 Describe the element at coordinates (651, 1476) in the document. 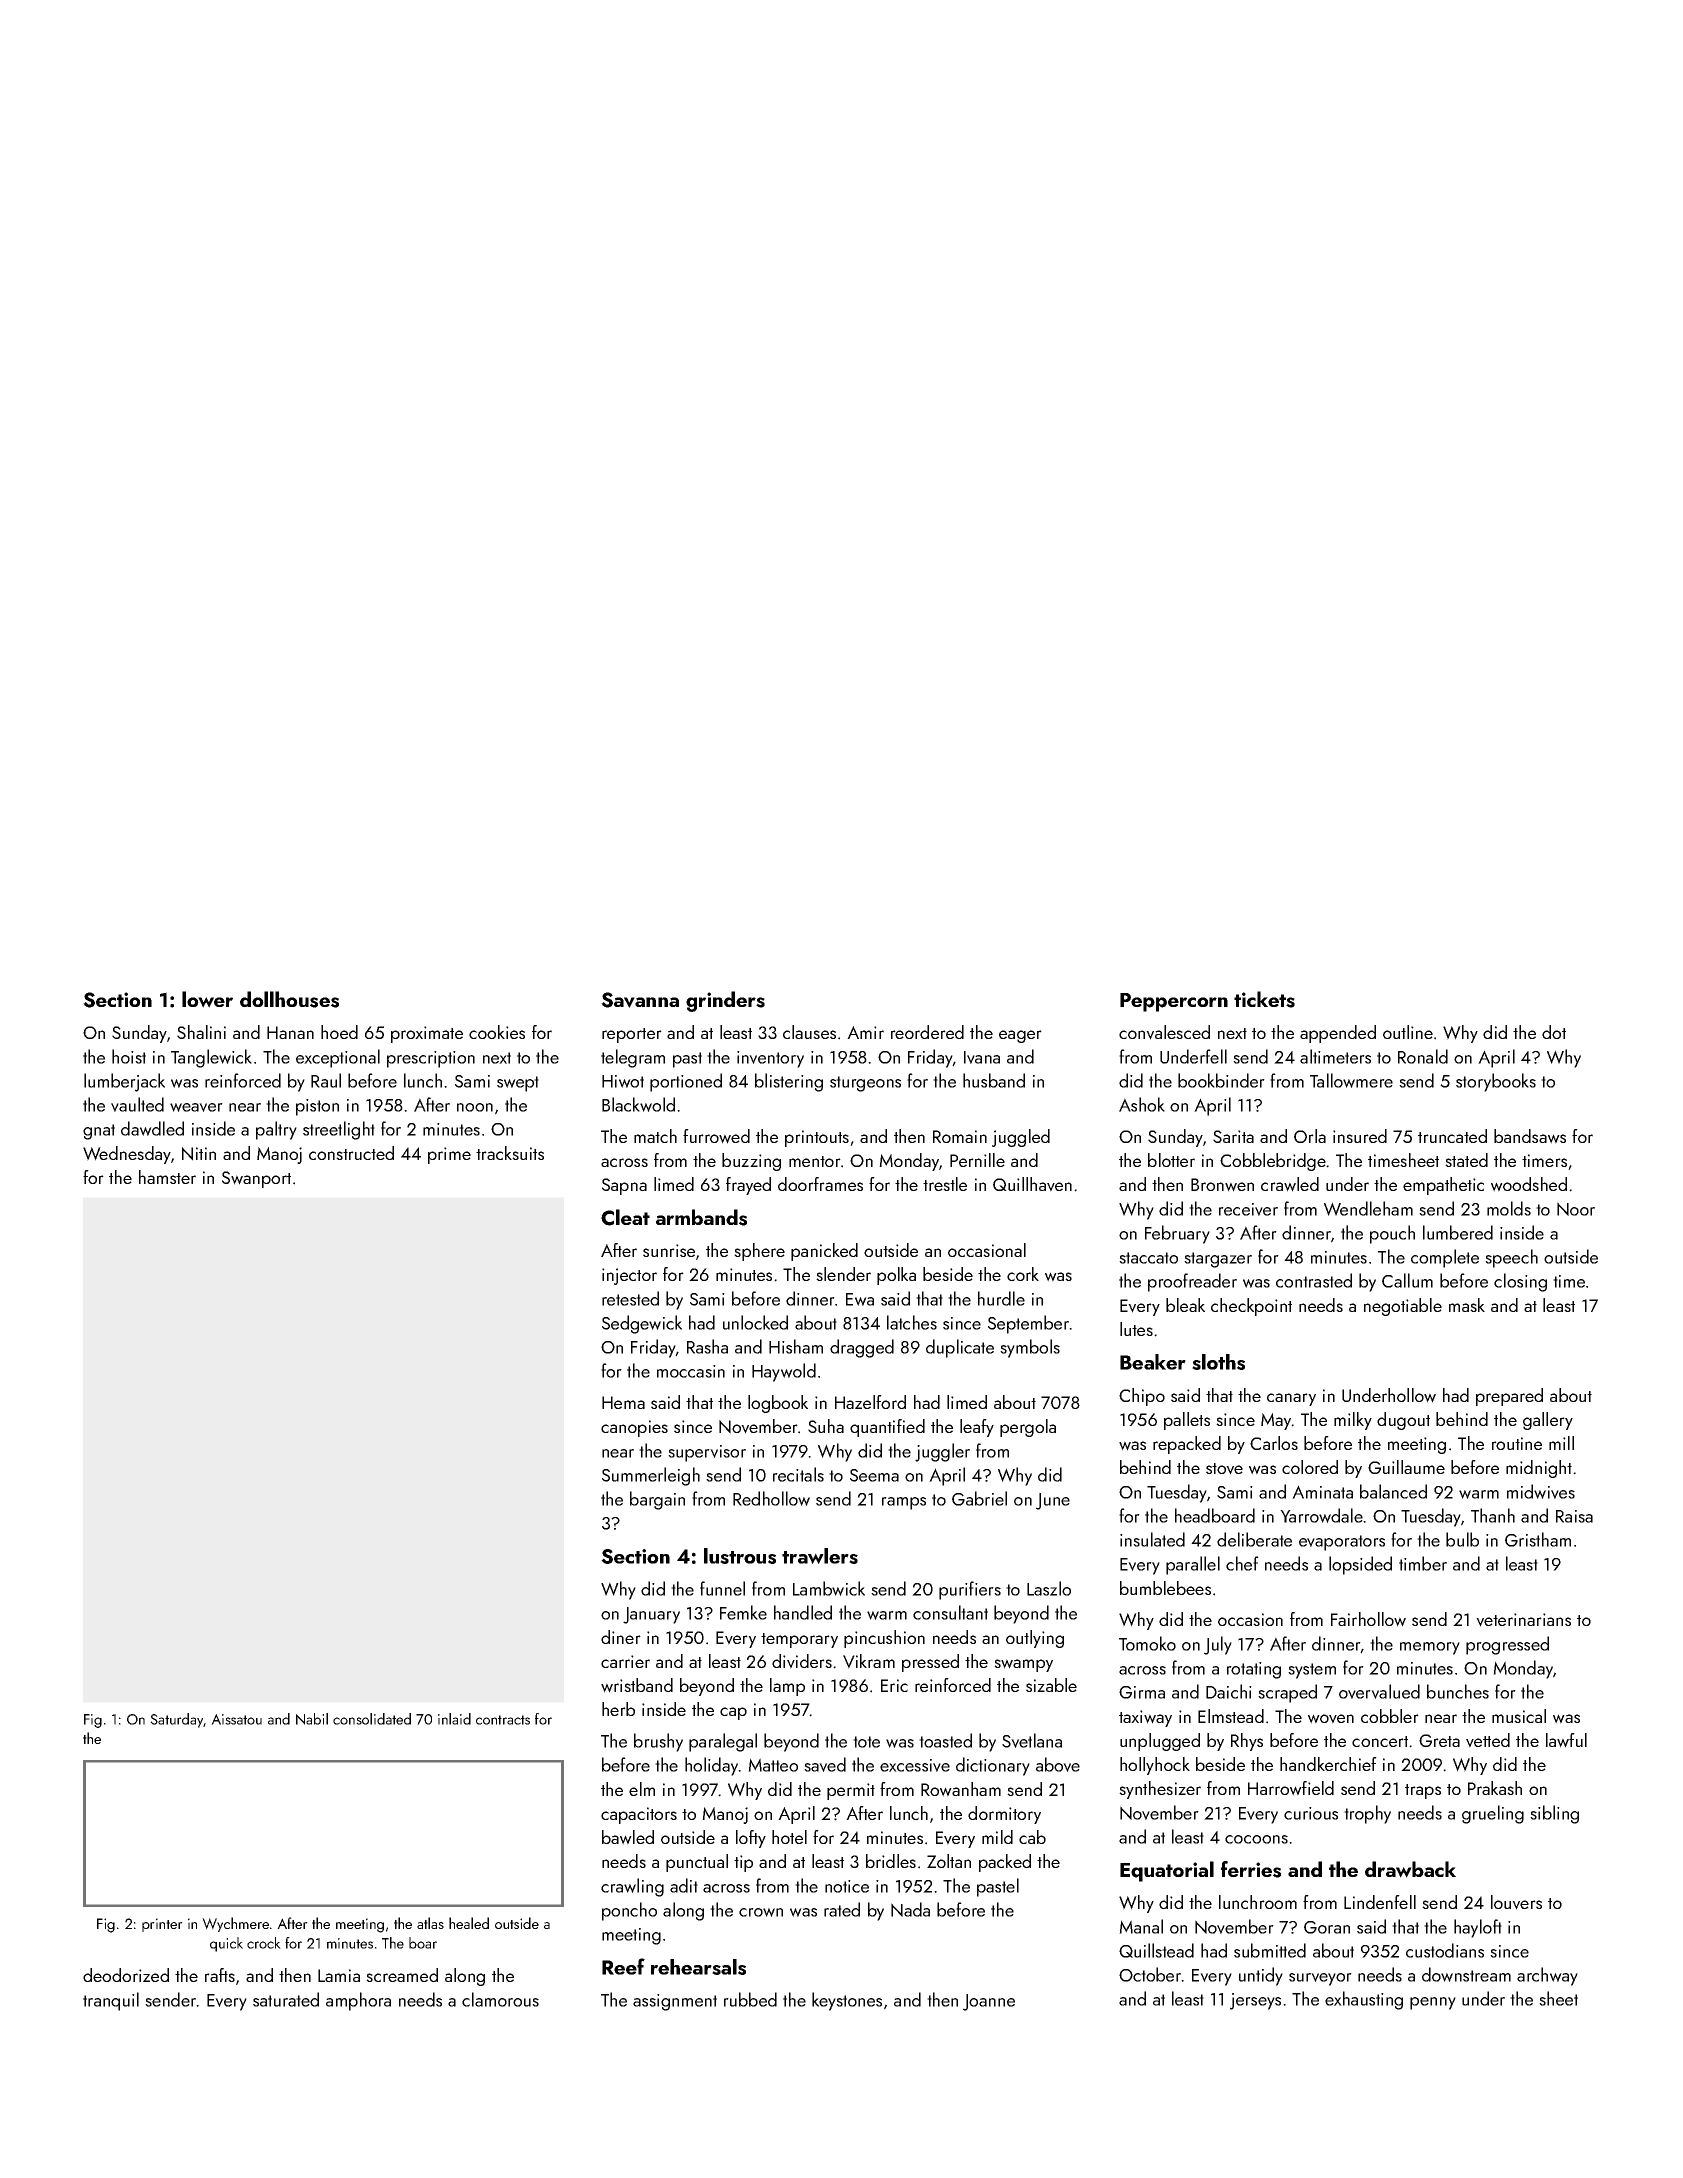

I see `Summerleigh` at that location.
